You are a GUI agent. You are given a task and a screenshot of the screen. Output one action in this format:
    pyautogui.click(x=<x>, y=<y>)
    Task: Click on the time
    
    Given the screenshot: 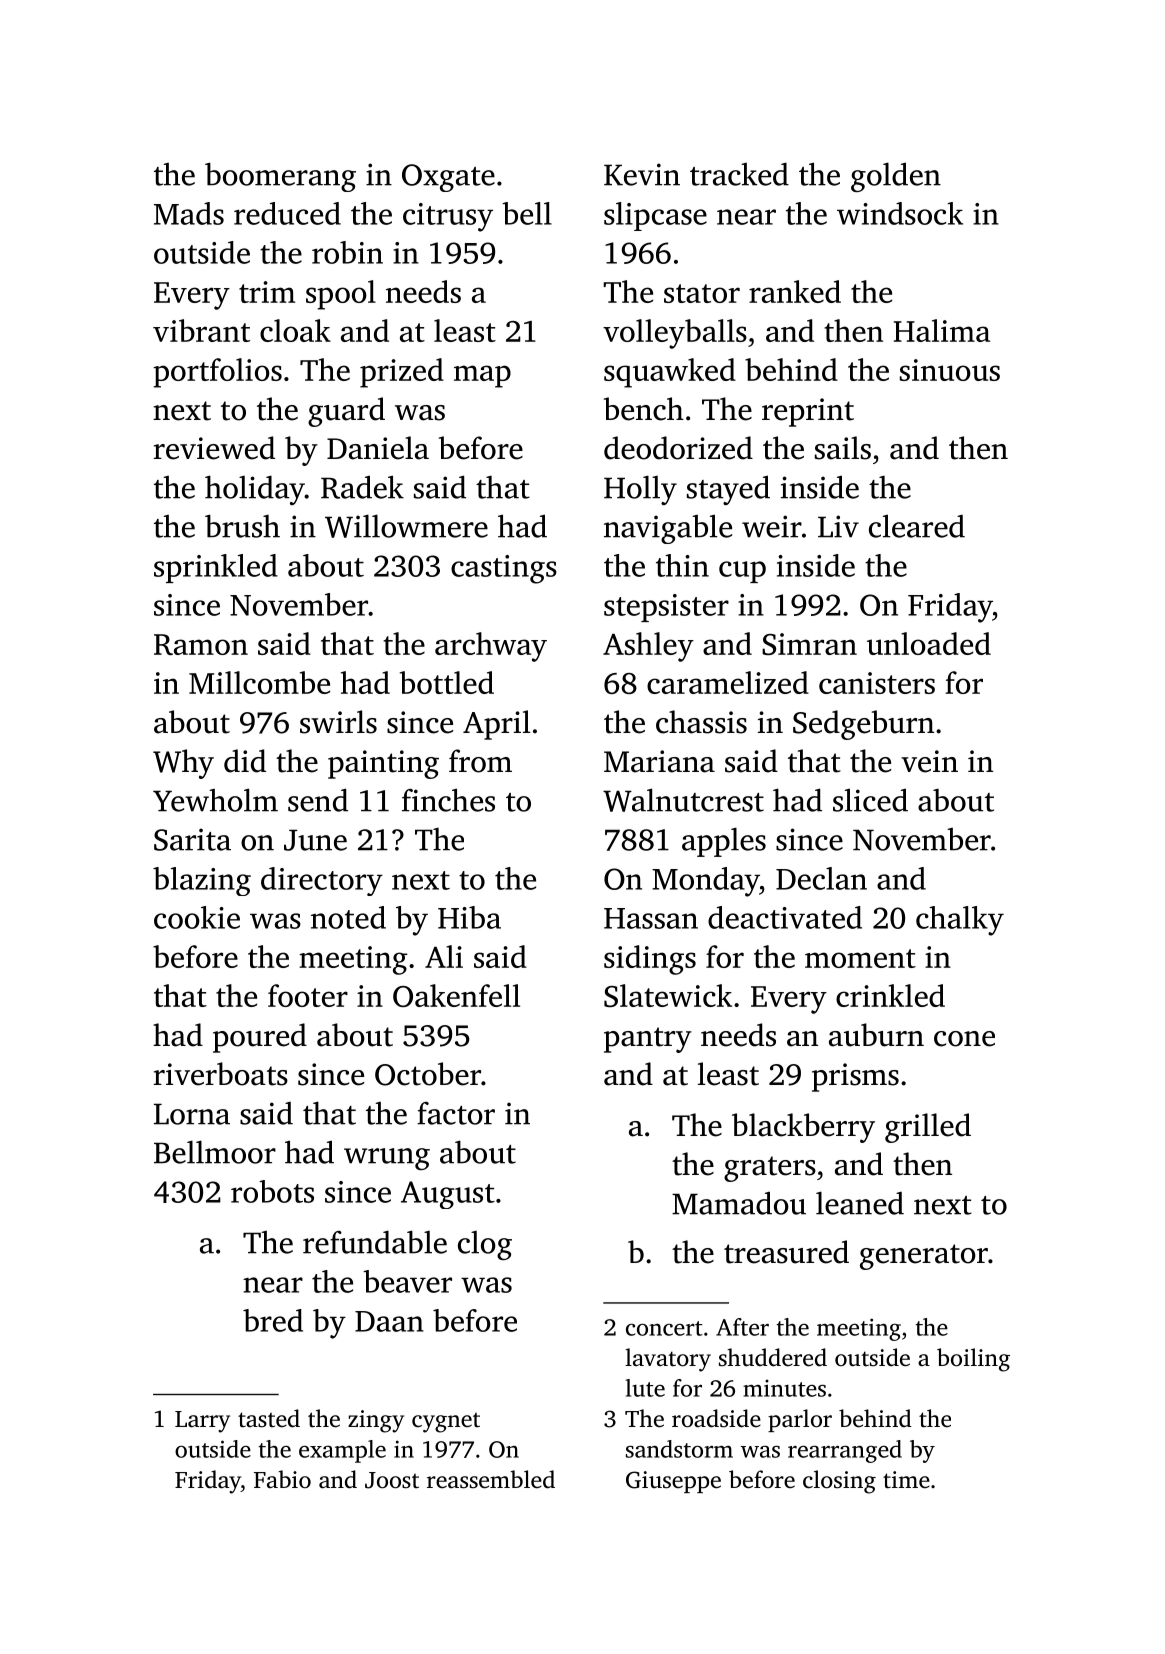 What is the action you would take?
    pyautogui.click(x=906, y=1480)
